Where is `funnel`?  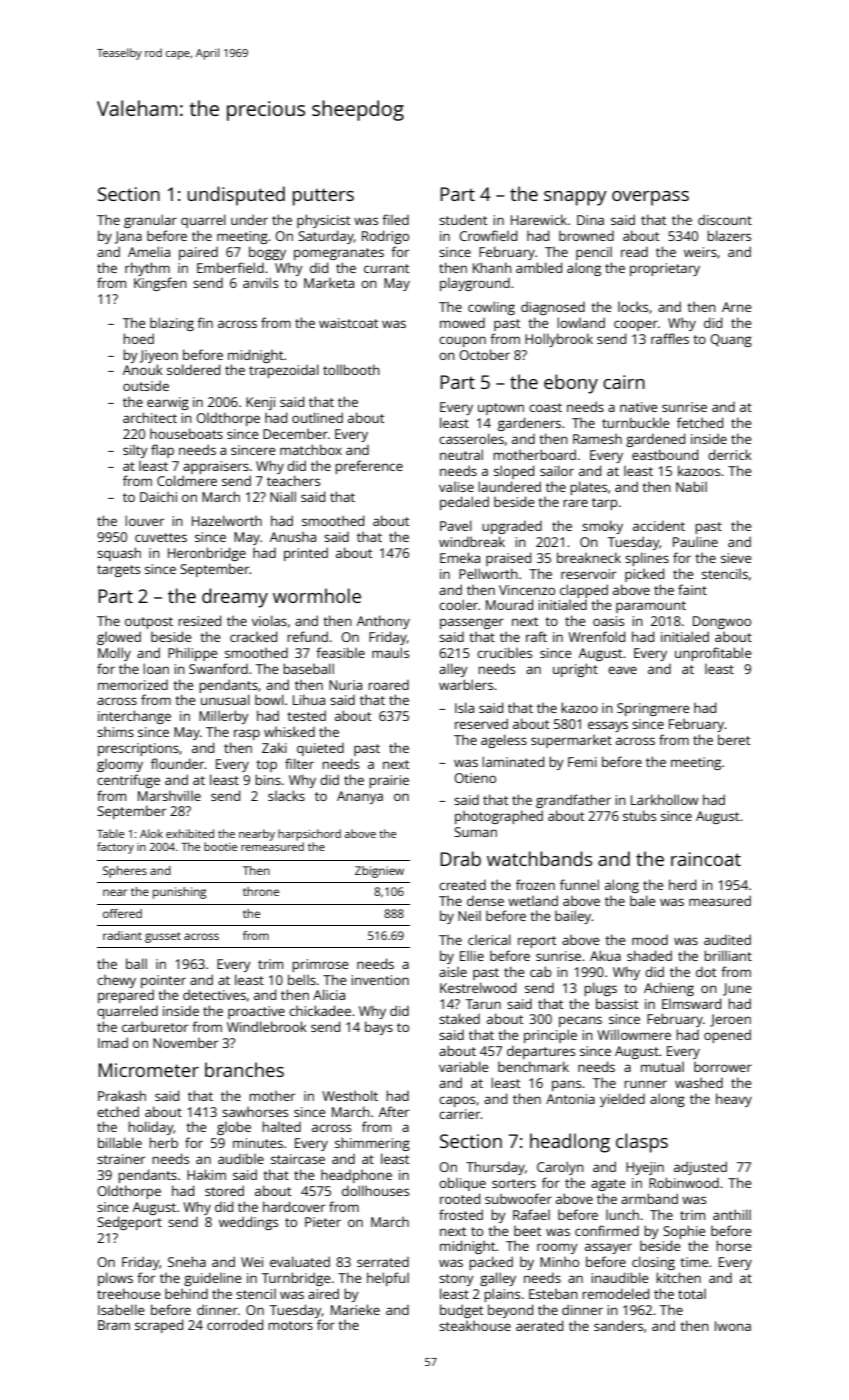
funnel is located at coordinates (579, 884).
